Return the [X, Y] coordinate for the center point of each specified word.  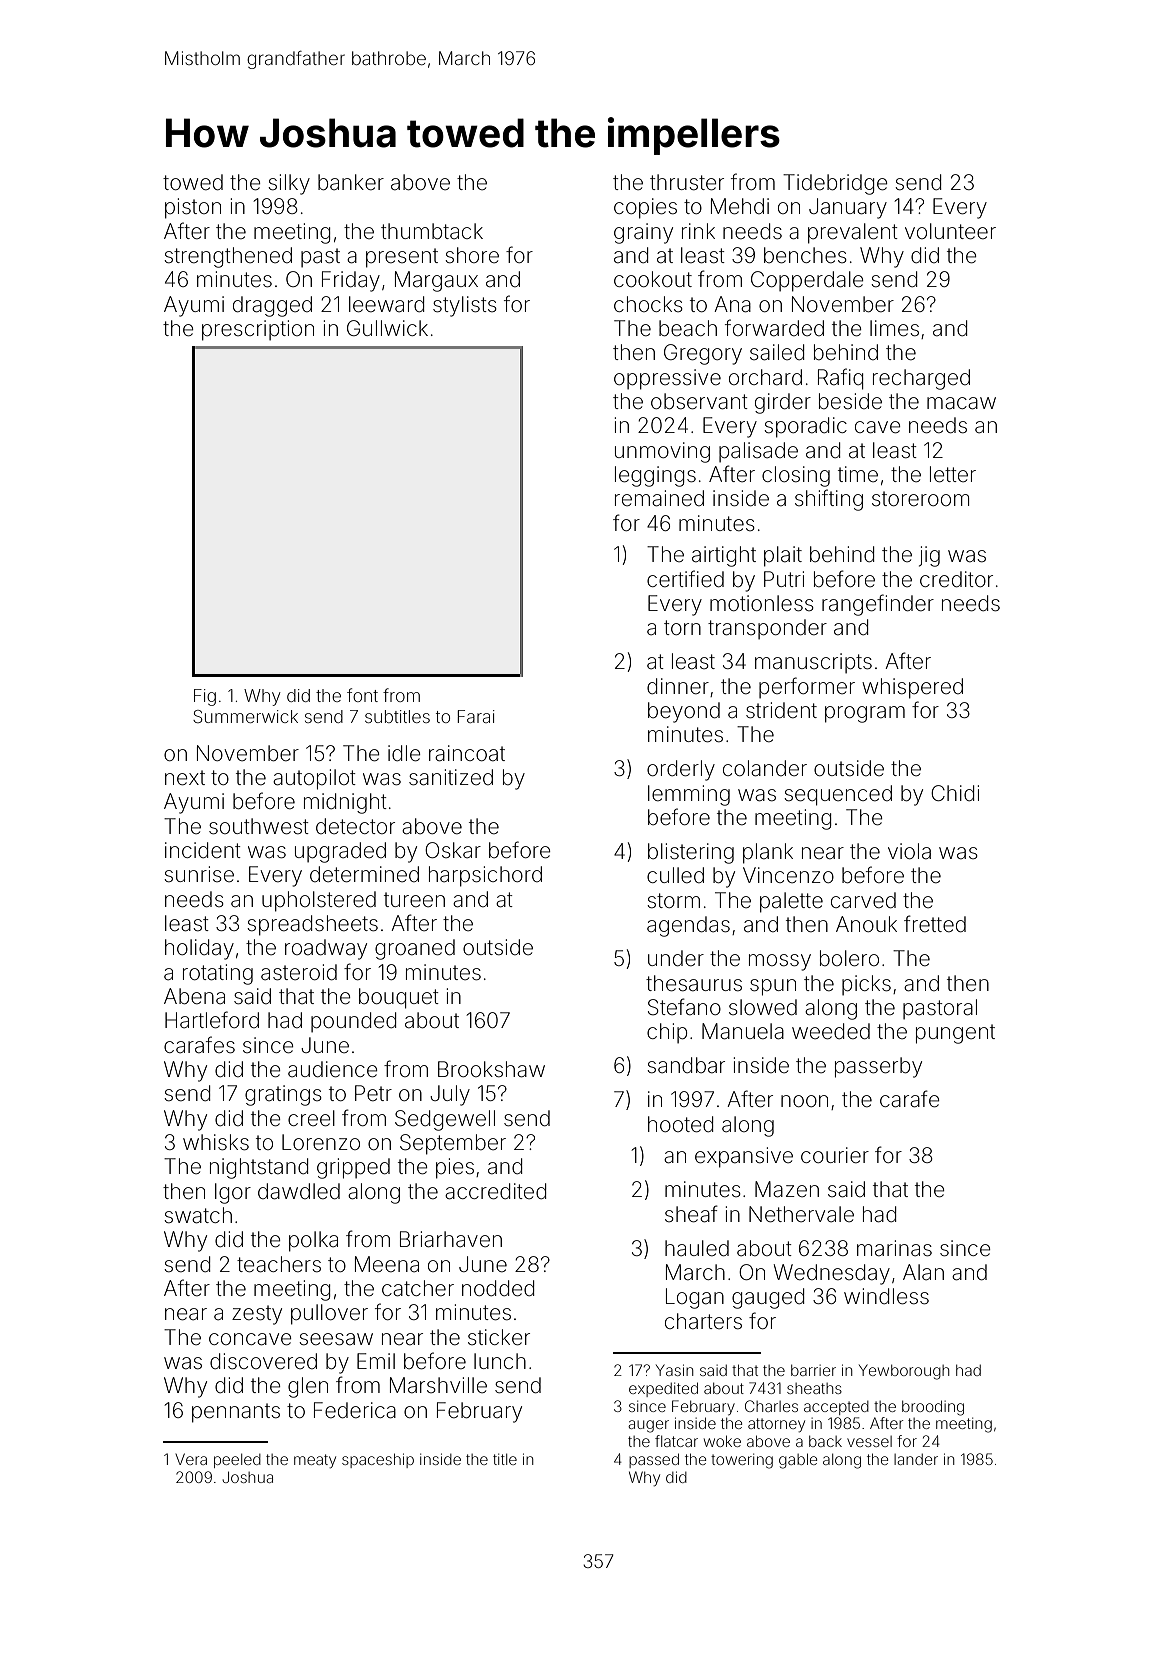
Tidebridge [835, 184]
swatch [198, 1215]
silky [289, 184]
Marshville [438, 1385]
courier [835, 1155]
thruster [687, 182]
